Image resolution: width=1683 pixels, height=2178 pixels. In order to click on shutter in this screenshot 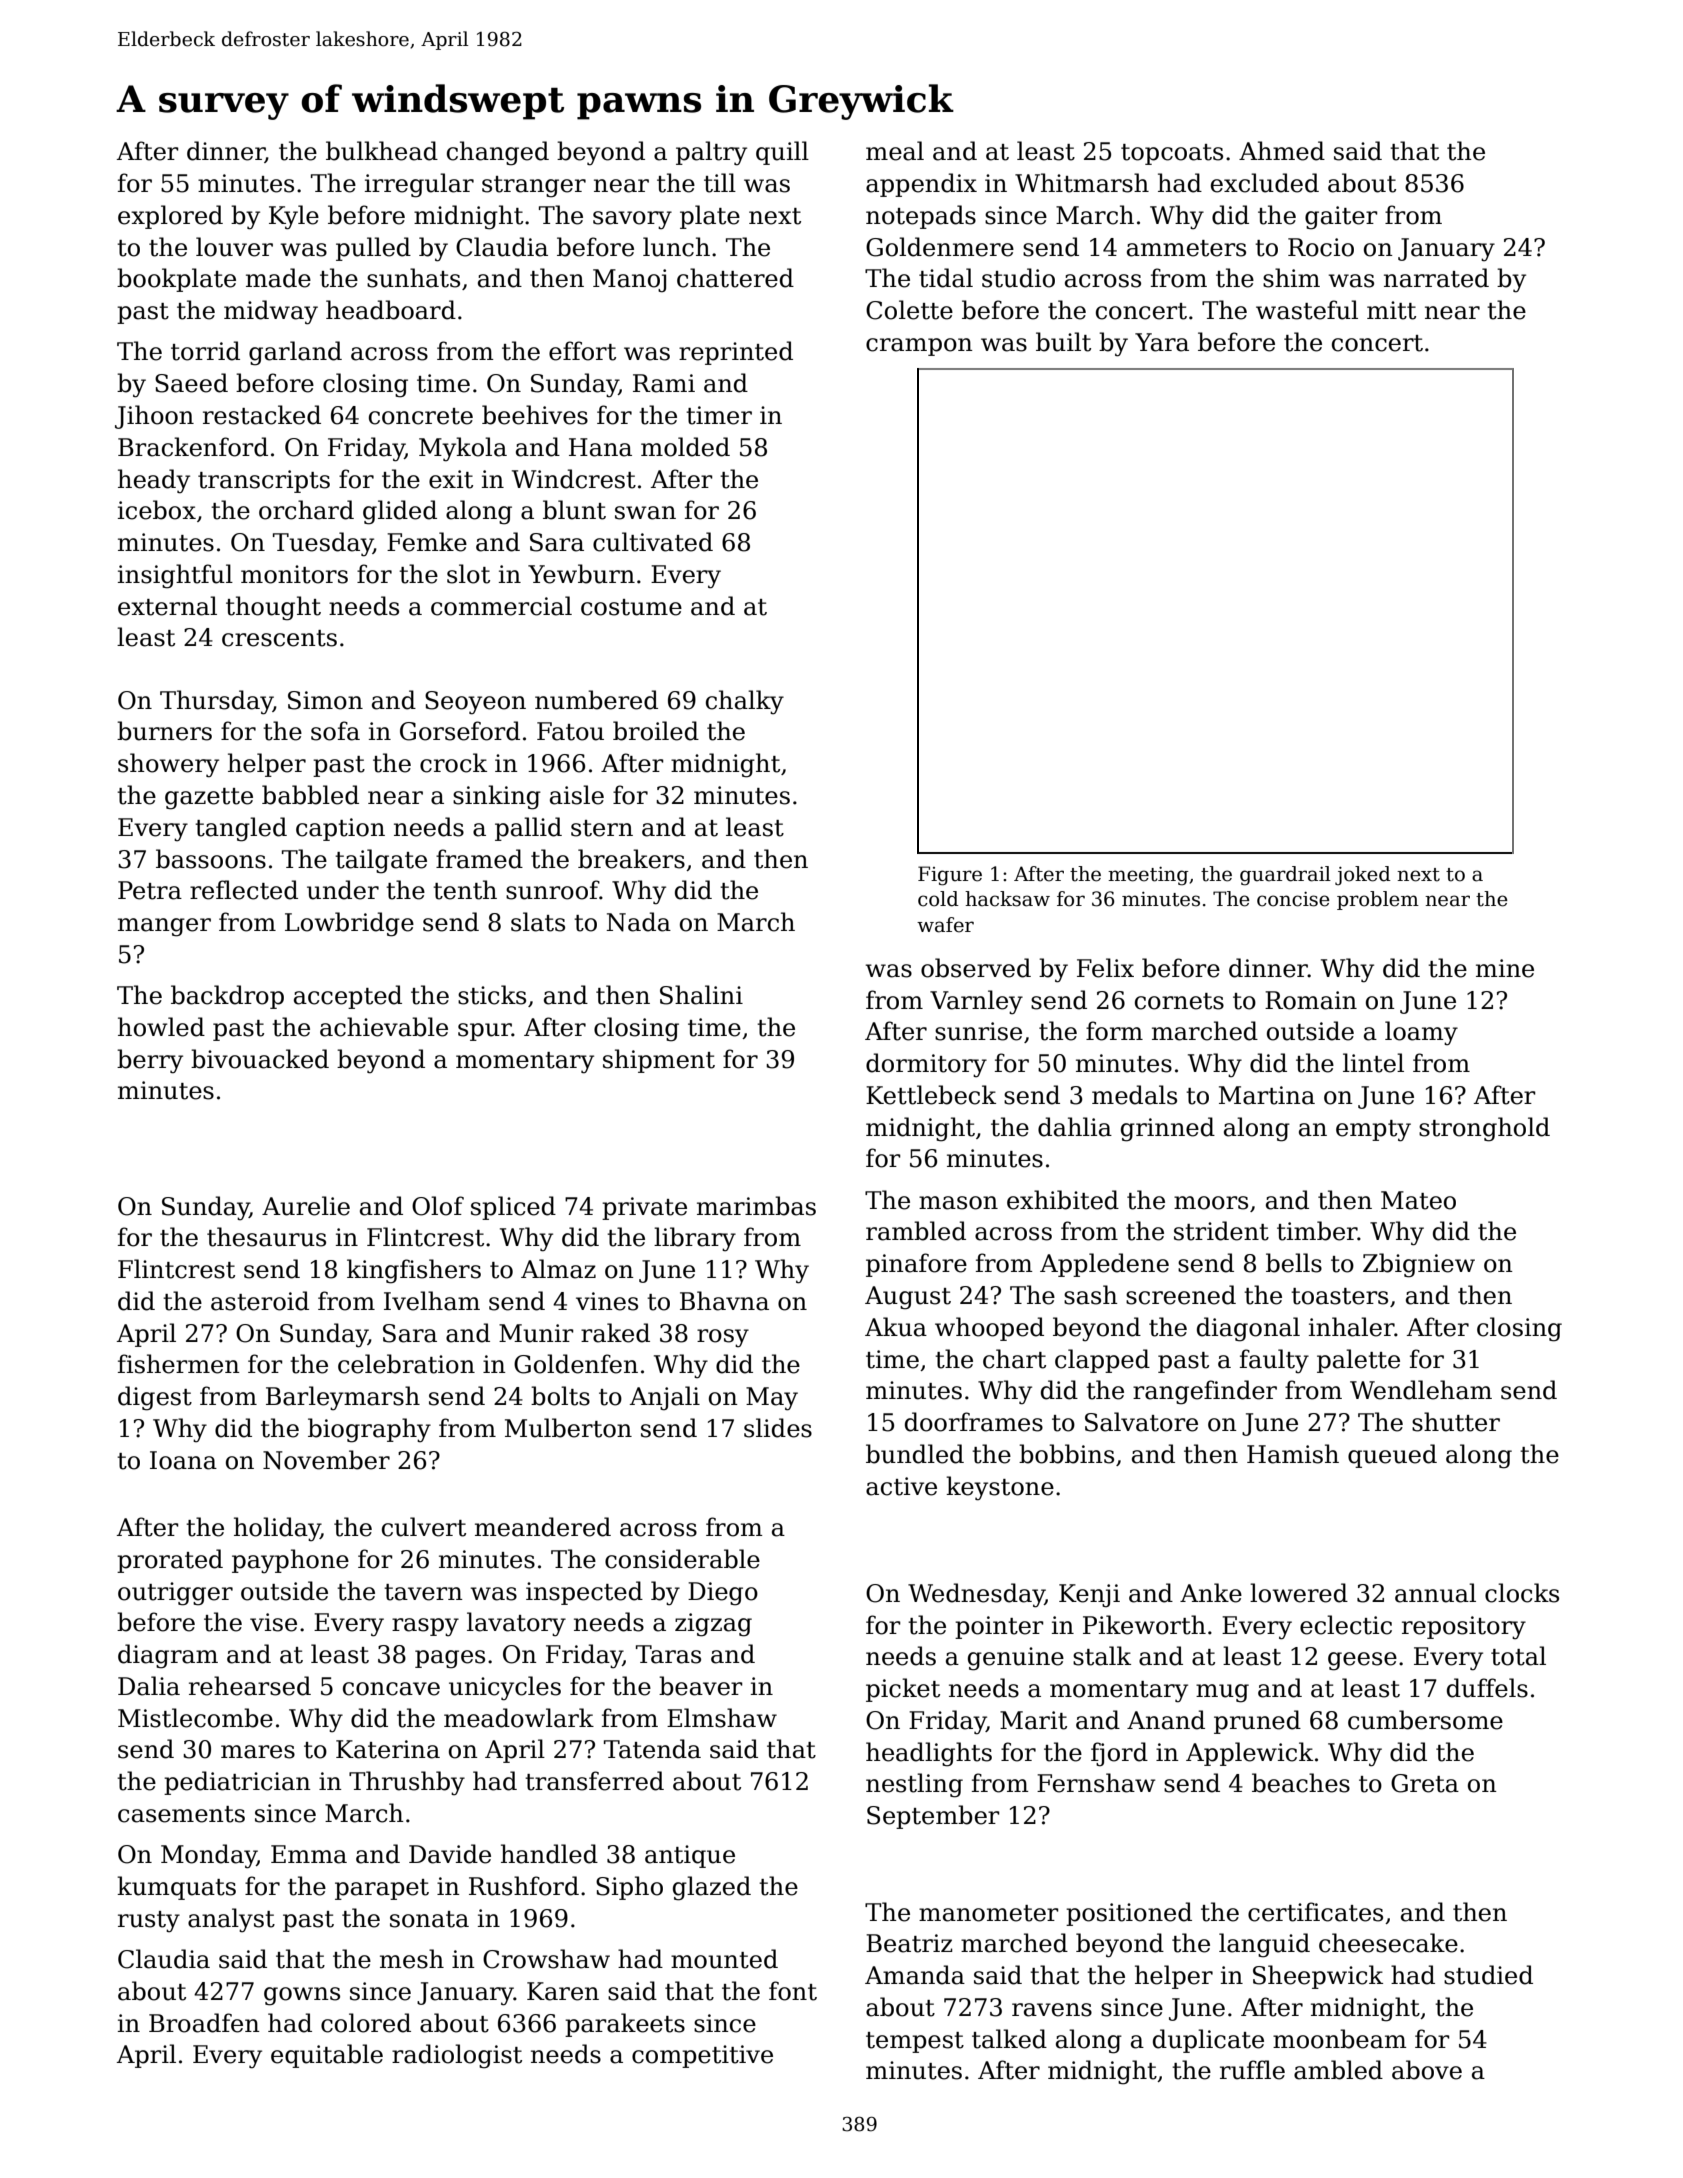, I will do `click(1456, 1422)`.
